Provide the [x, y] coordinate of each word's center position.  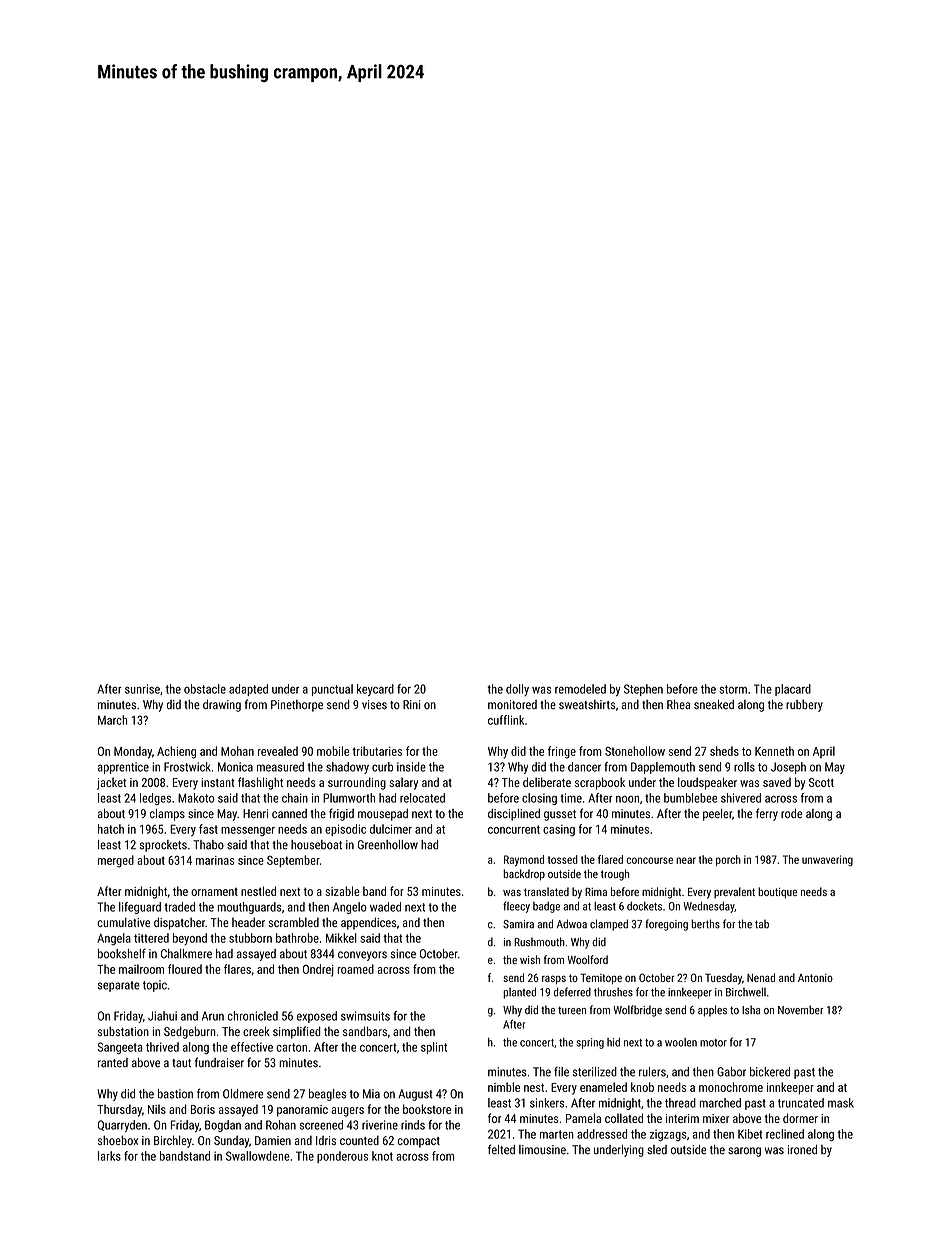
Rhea [678, 704]
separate [119, 986]
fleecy [516, 907]
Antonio [815, 977]
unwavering [827, 860]
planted [519, 993]
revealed [278, 751]
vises [374, 705]
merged [116, 861]
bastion [175, 1094]
